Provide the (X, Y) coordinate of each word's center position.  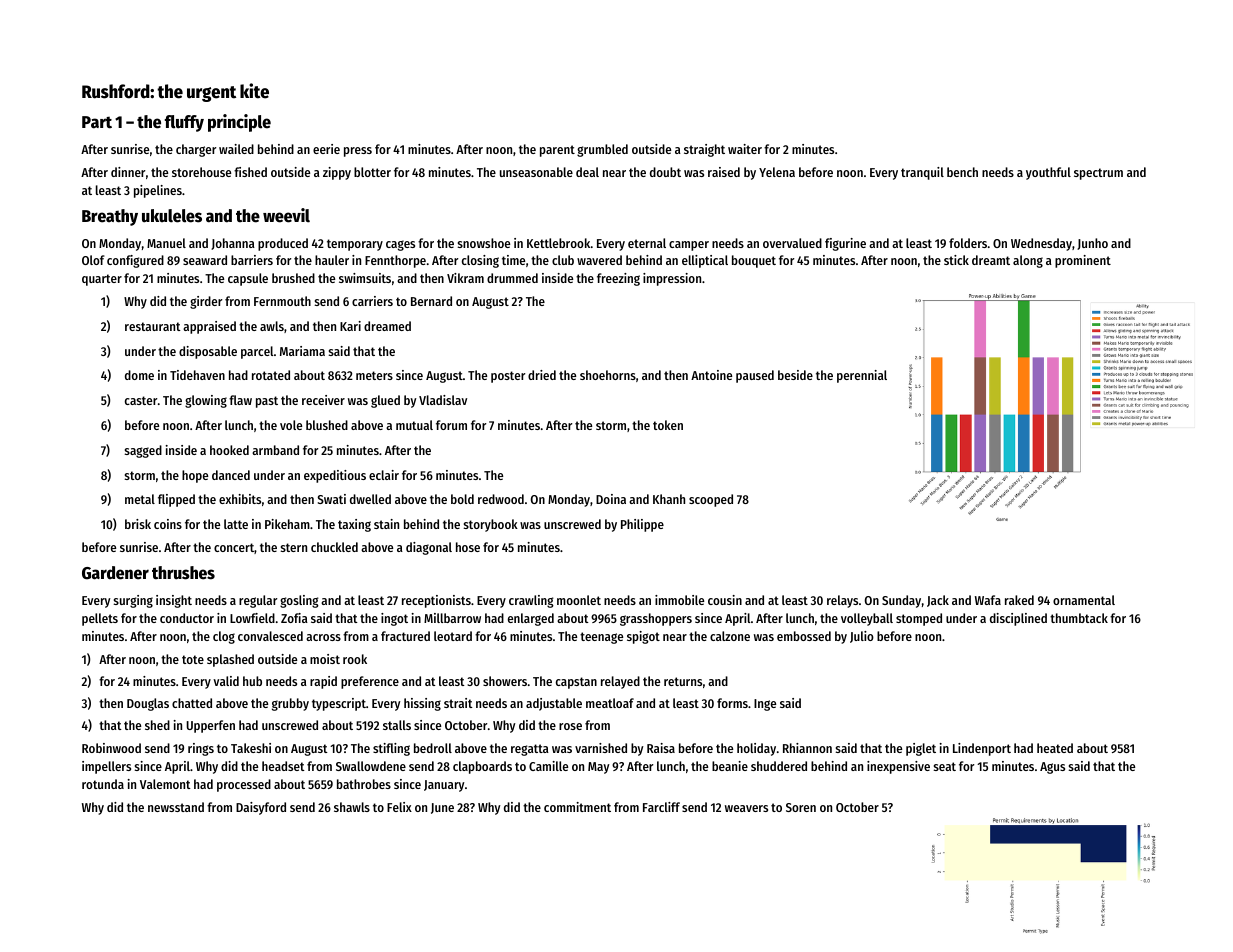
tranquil (922, 173)
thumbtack (1079, 618)
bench (962, 172)
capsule (248, 279)
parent (557, 151)
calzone (730, 636)
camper (689, 246)
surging (133, 601)
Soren (801, 807)
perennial (862, 376)
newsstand (176, 807)
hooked (229, 450)
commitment (577, 807)
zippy (337, 173)
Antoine (711, 375)
